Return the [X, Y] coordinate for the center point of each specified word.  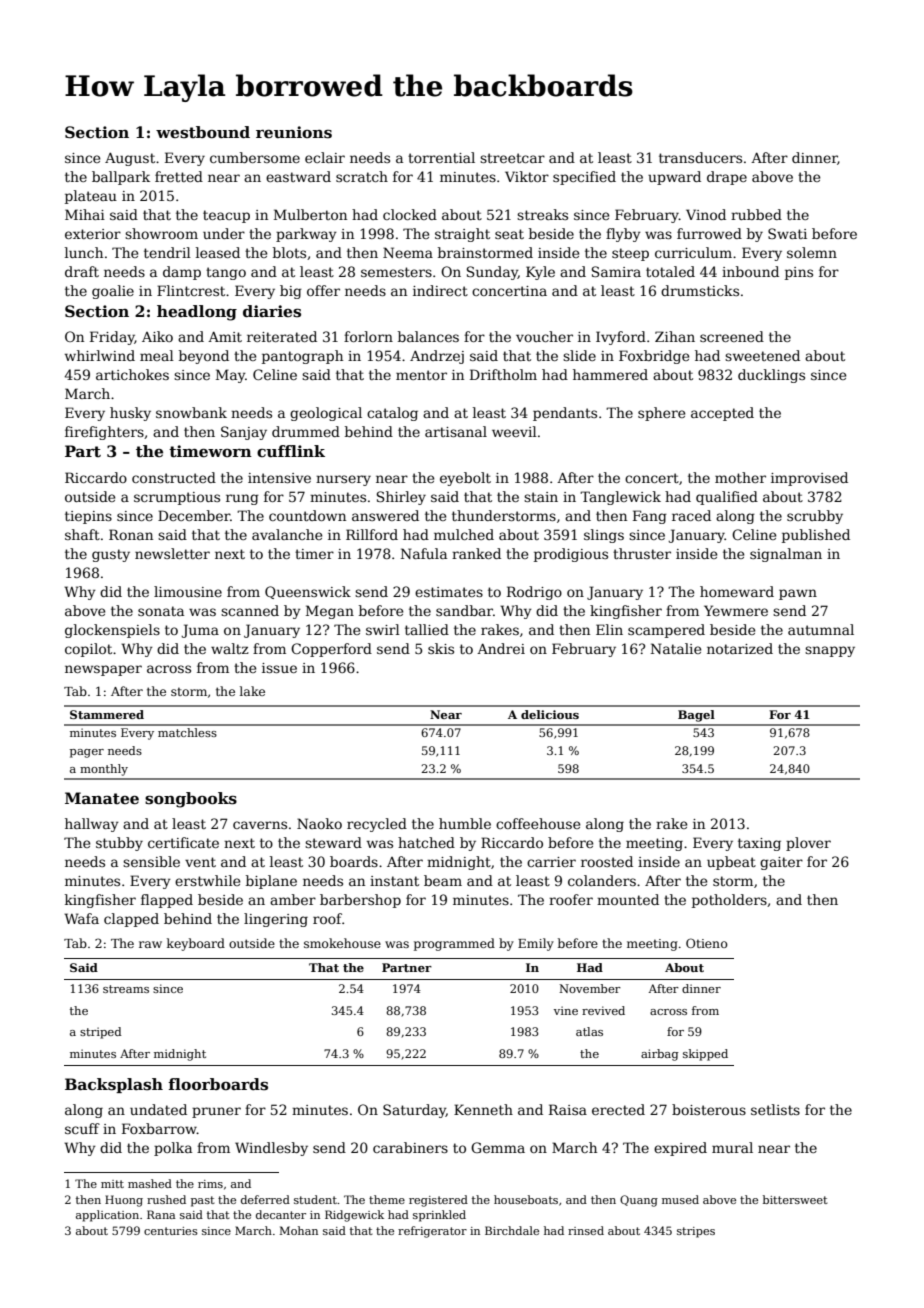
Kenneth [483, 1109]
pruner [216, 1112]
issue [279, 668]
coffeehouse [538, 823]
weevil [514, 431]
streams [126, 989]
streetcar [512, 158]
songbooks [191, 800]
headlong [197, 313]
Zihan [675, 336]
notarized [740, 648]
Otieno [707, 943]
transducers [700, 157]
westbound [203, 132]
